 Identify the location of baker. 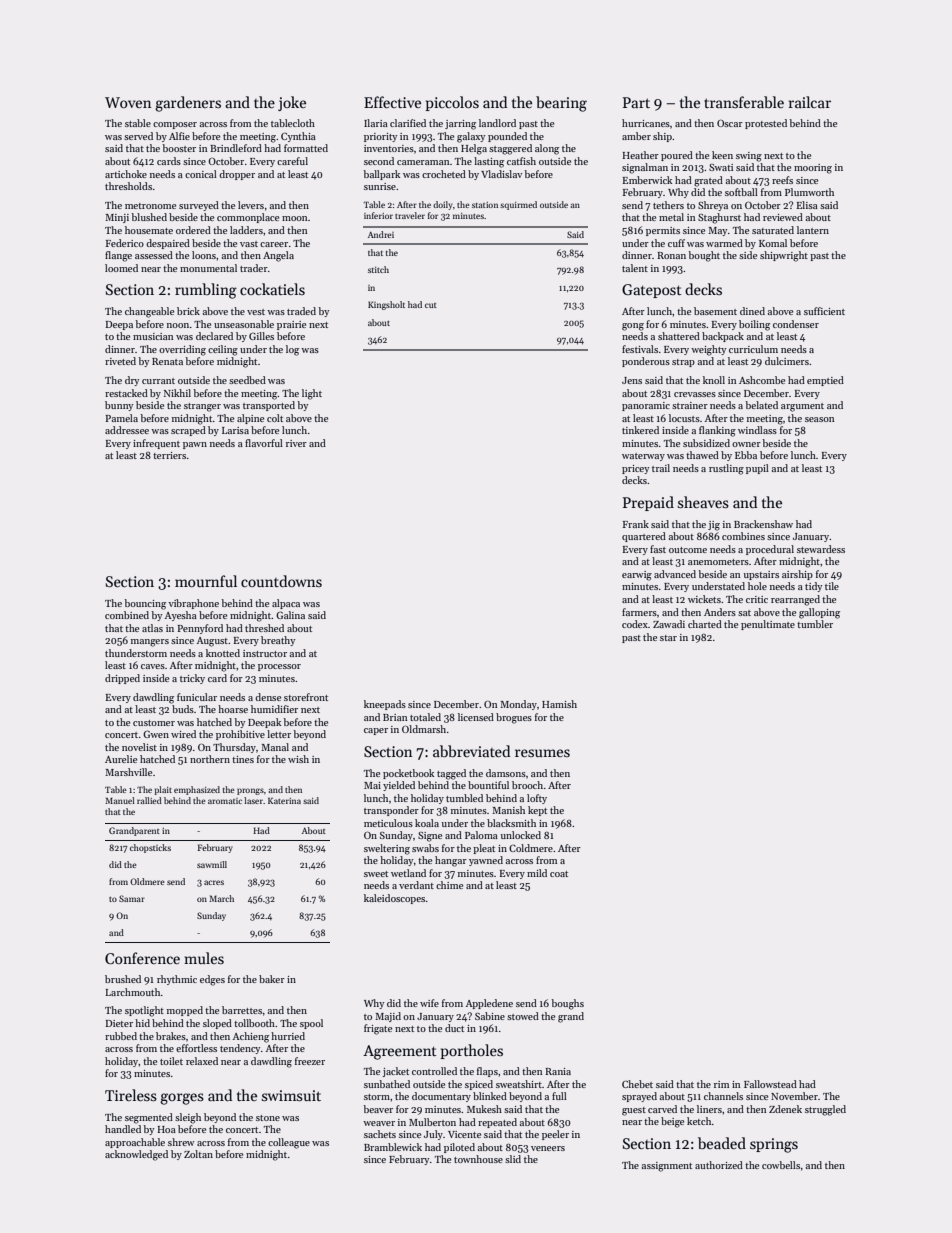
(272, 979).
